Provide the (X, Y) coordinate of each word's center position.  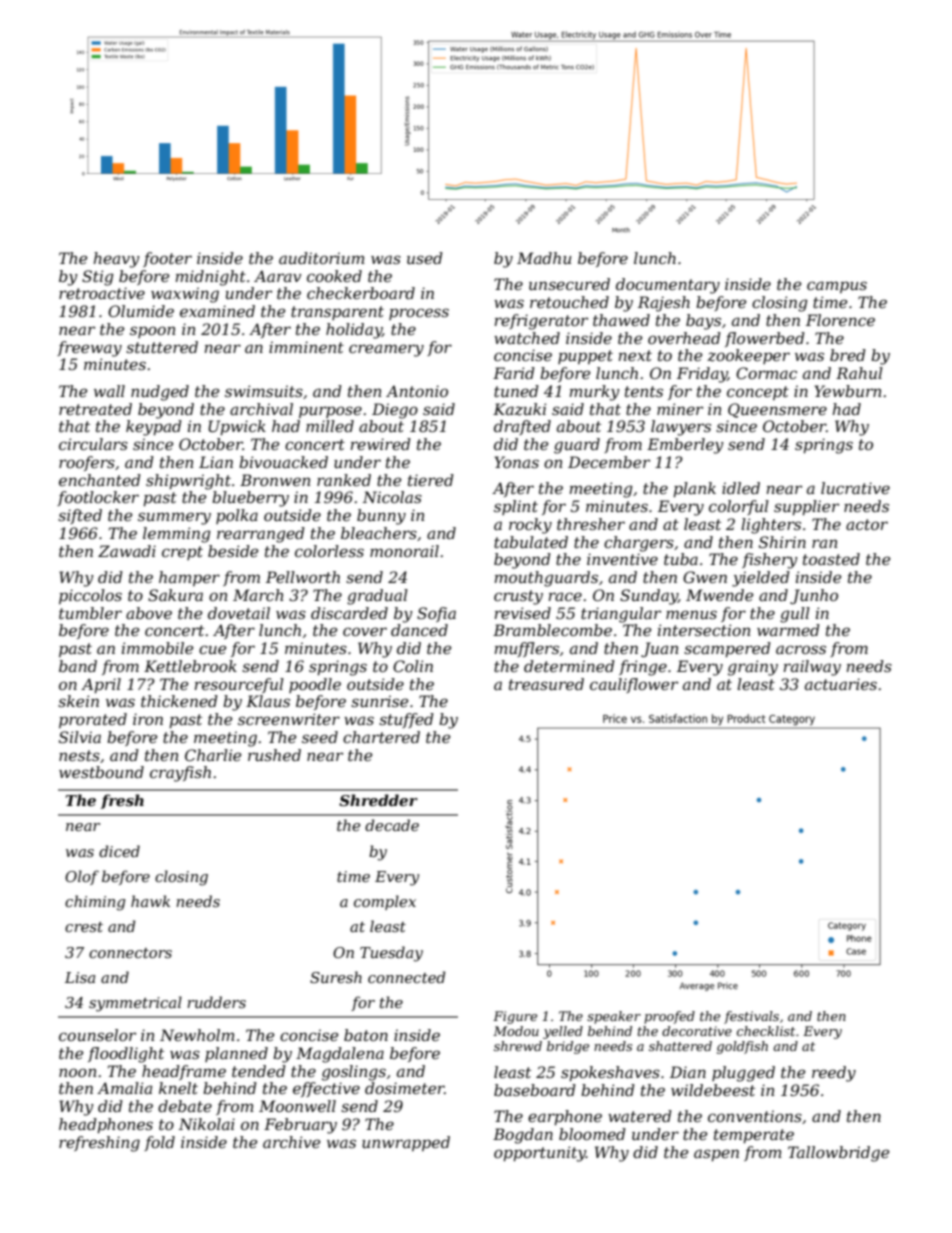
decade (392, 825)
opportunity (540, 1154)
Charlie (213, 755)
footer (167, 259)
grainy (753, 668)
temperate (754, 1136)
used (425, 258)
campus (837, 287)
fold (159, 1143)
